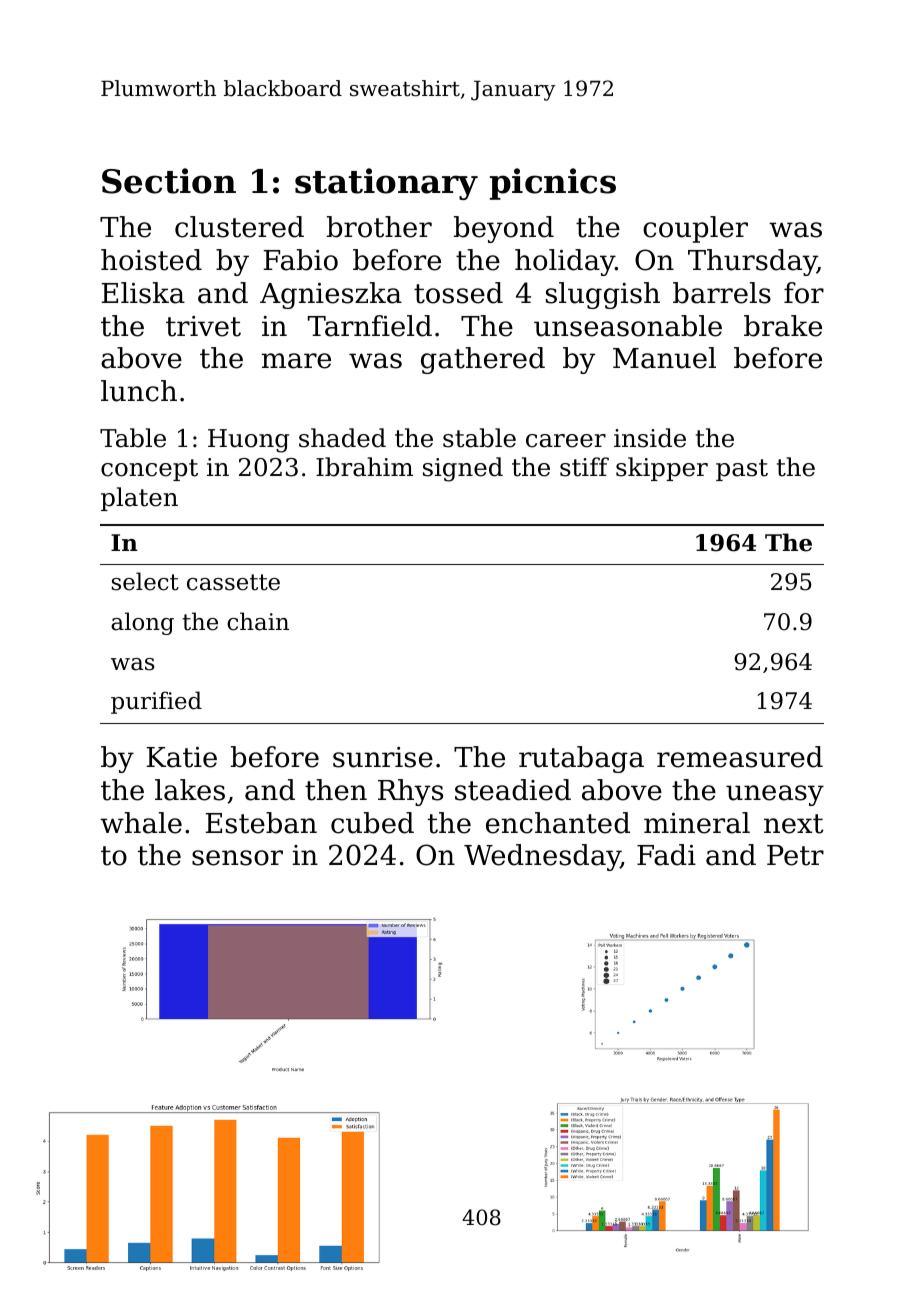 This page has height=1311, width=924. Describe the element at coordinates (775, 795) in the page. I see `uneasy` at that location.
